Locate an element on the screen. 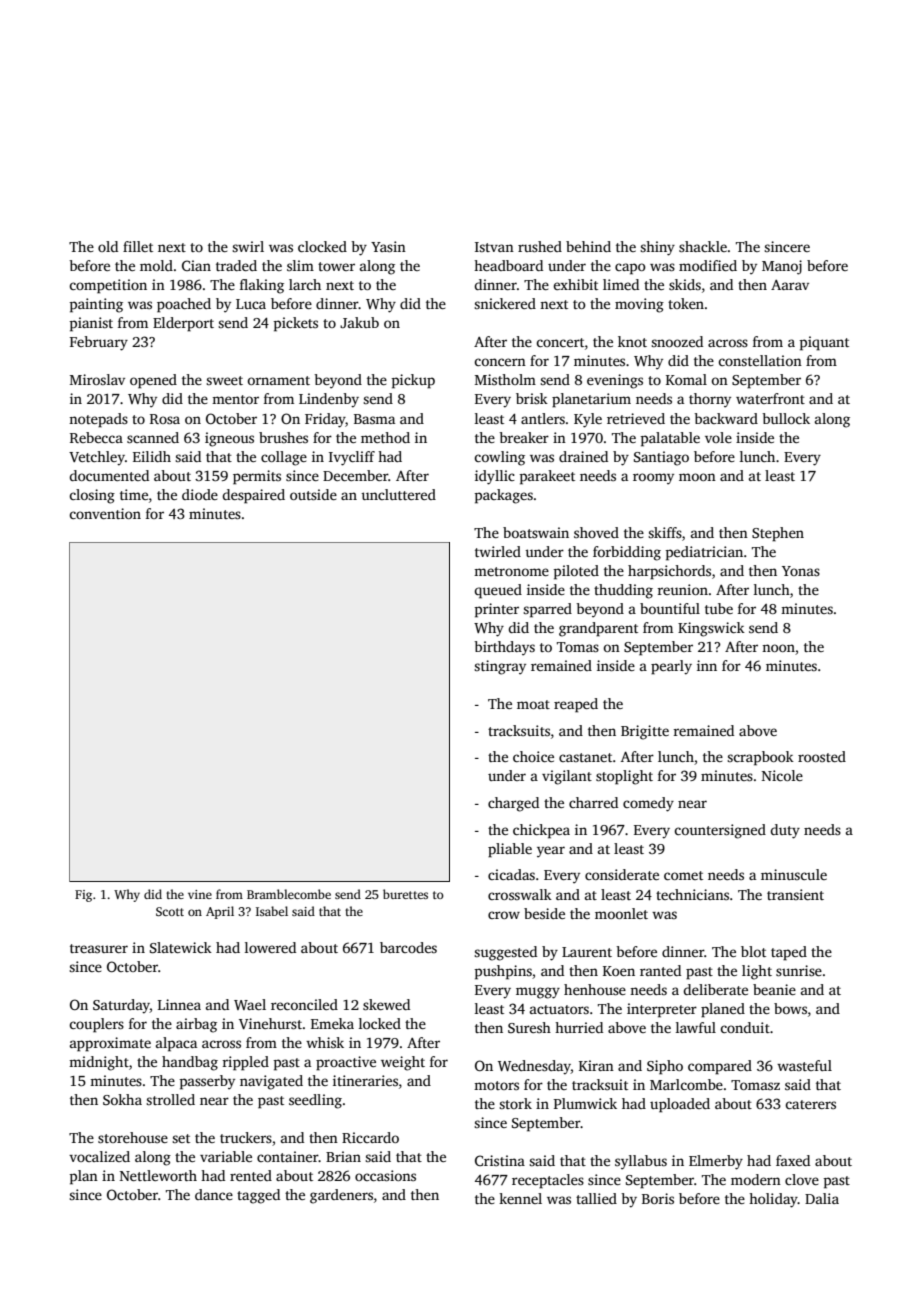  roosted is located at coordinates (822, 756).
